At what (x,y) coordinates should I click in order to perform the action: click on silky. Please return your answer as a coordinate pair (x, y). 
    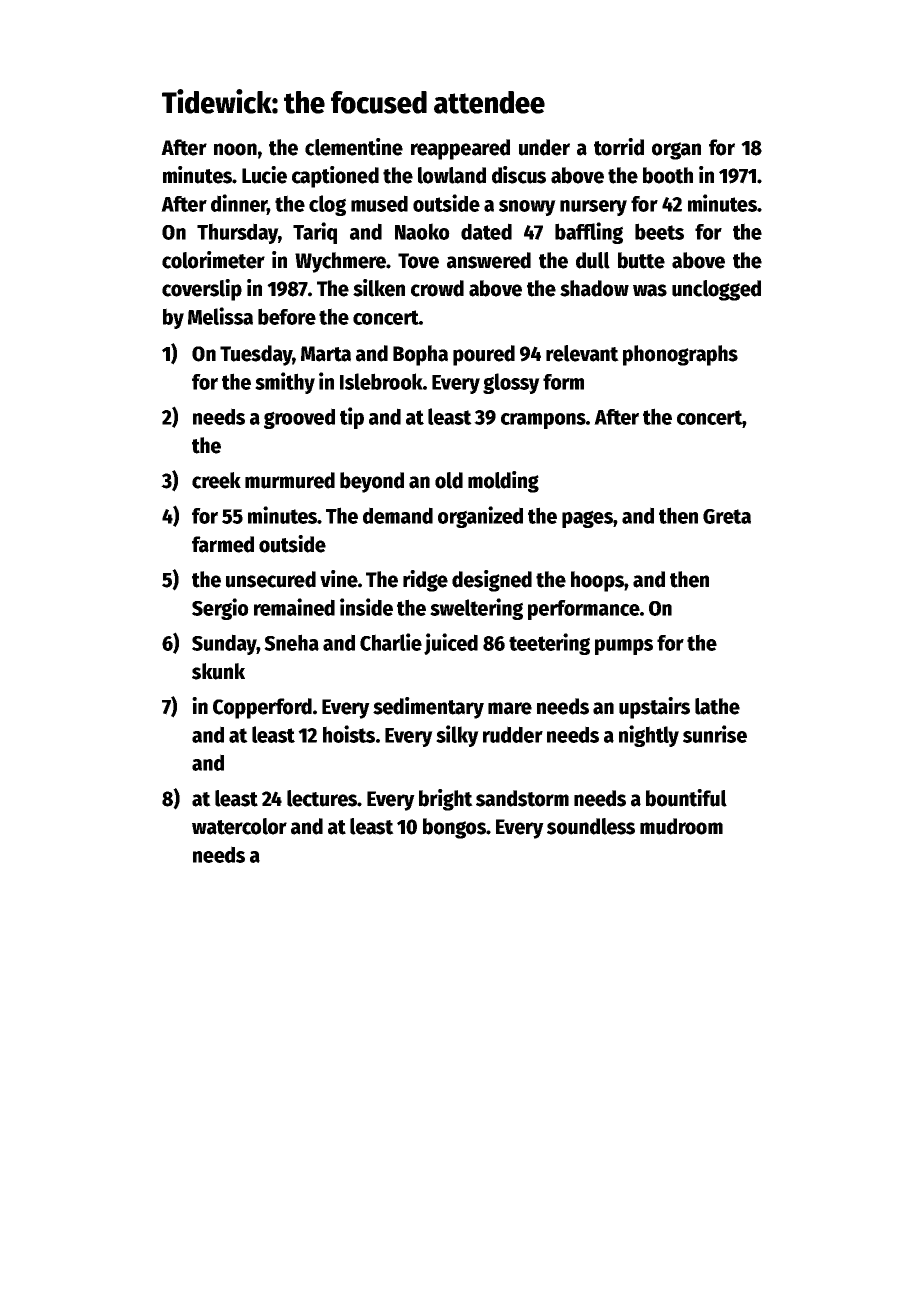
    Looking at the image, I should click on (457, 736).
